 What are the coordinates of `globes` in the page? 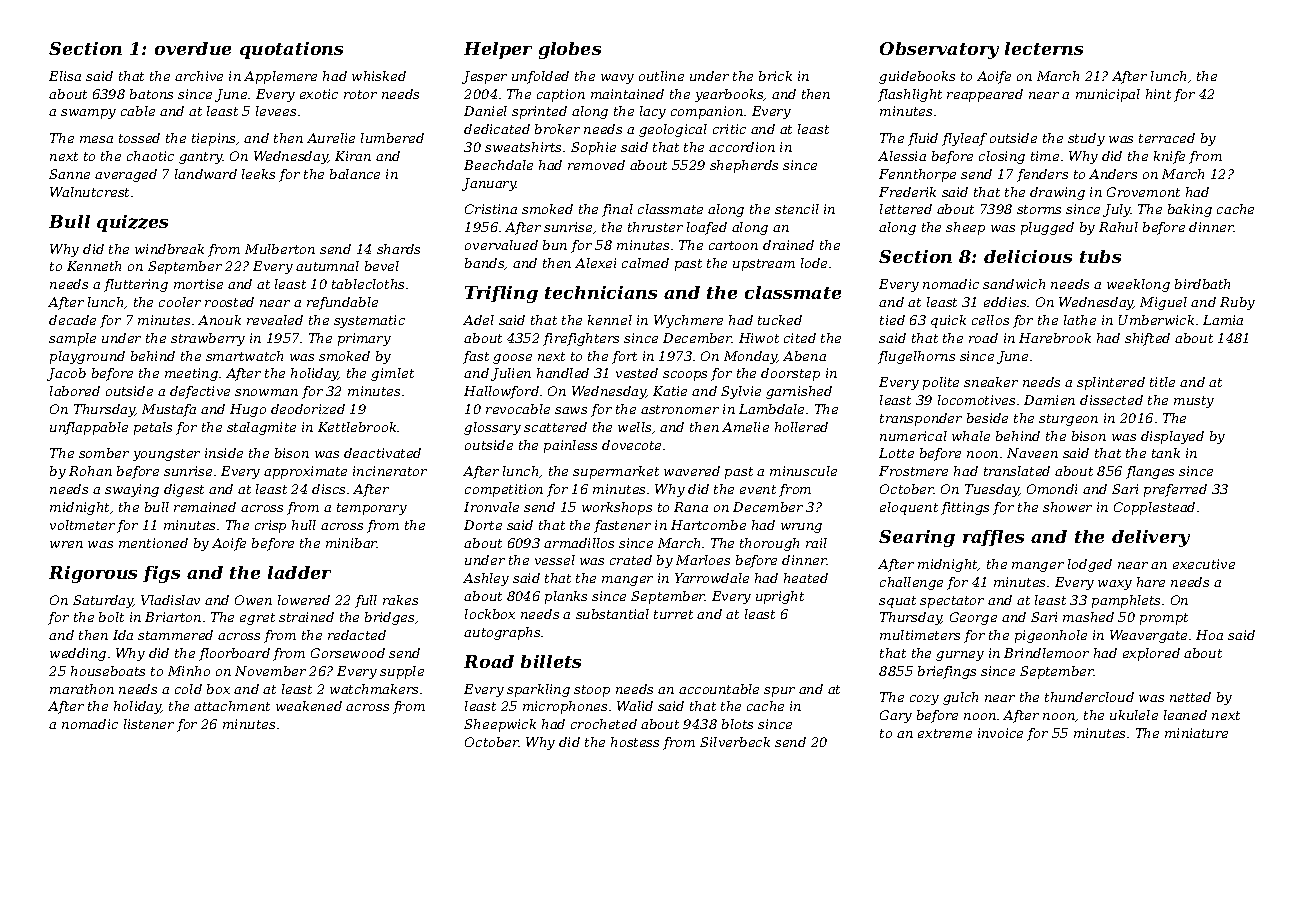 It's located at (570, 50).
